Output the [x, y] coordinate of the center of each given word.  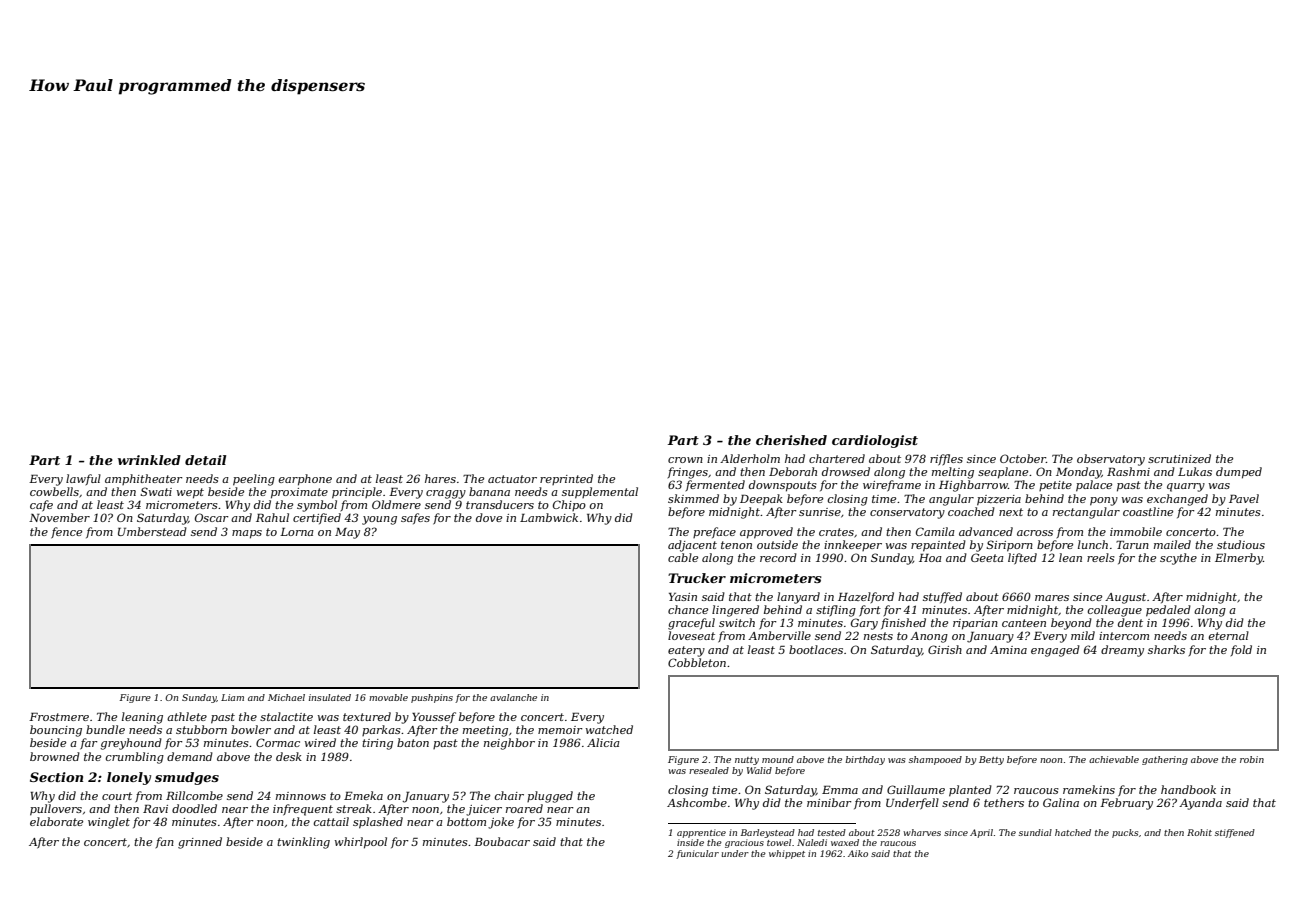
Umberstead [152, 531]
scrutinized [1179, 458]
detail [205, 460]
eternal [1229, 635]
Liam [232, 697]
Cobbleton [697, 662]
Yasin [683, 597]
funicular [697, 854]
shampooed [935, 760]
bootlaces [816, 649]
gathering [1165, 760]
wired [320, 742]
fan [165, 842]
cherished [791, 440]
